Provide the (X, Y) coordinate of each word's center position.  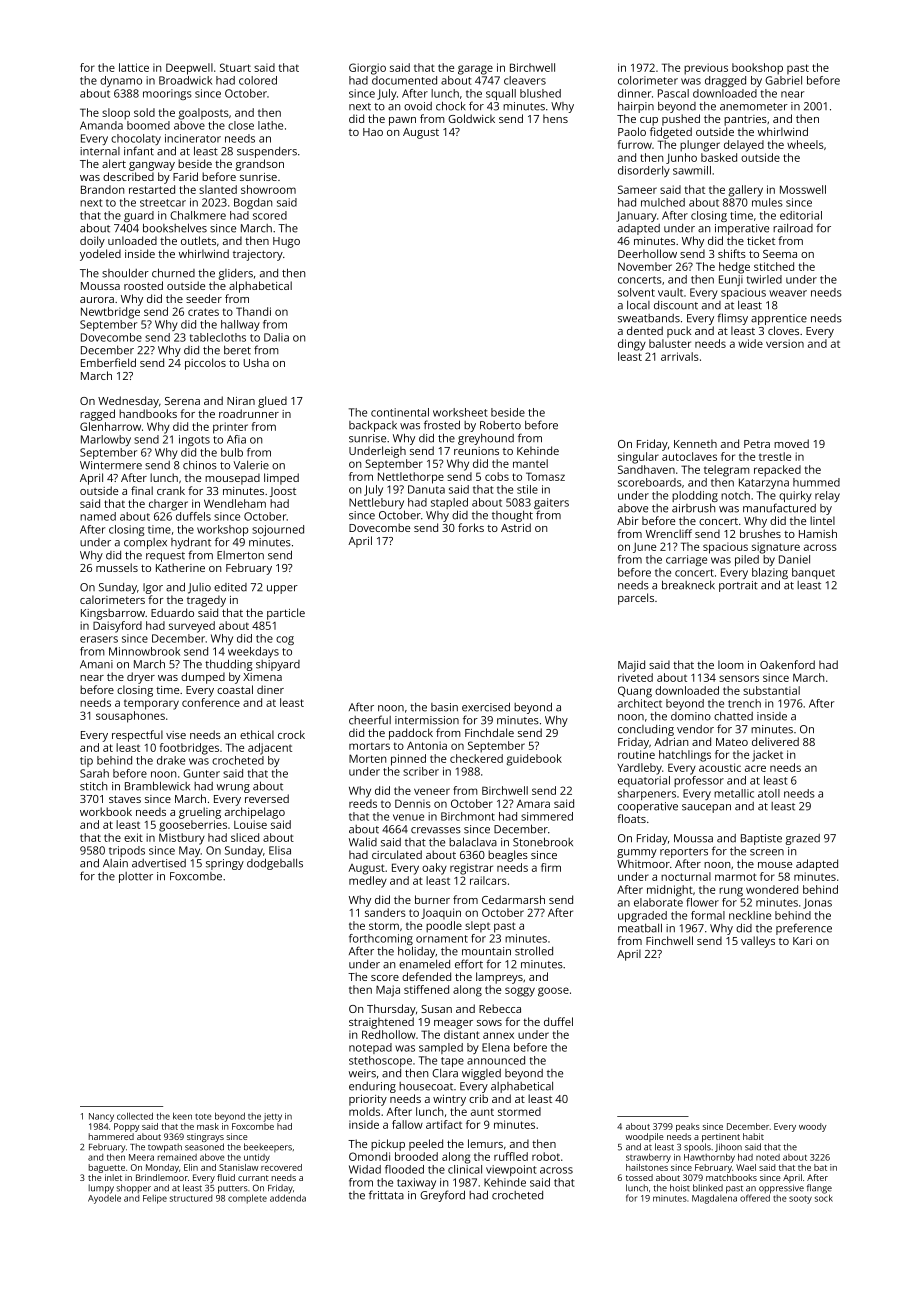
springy (225, 864)
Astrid (516, 527)
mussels (117, 567)
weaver (788, 293)
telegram (727, 471)
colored (258, 80)
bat (820, 1167)
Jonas (817, 903)
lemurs (485, 1143)
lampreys (499, 978)
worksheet (460, 412)
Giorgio (367, 69)
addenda (288, 1198)
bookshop (757, 69)
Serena (182, 401)
